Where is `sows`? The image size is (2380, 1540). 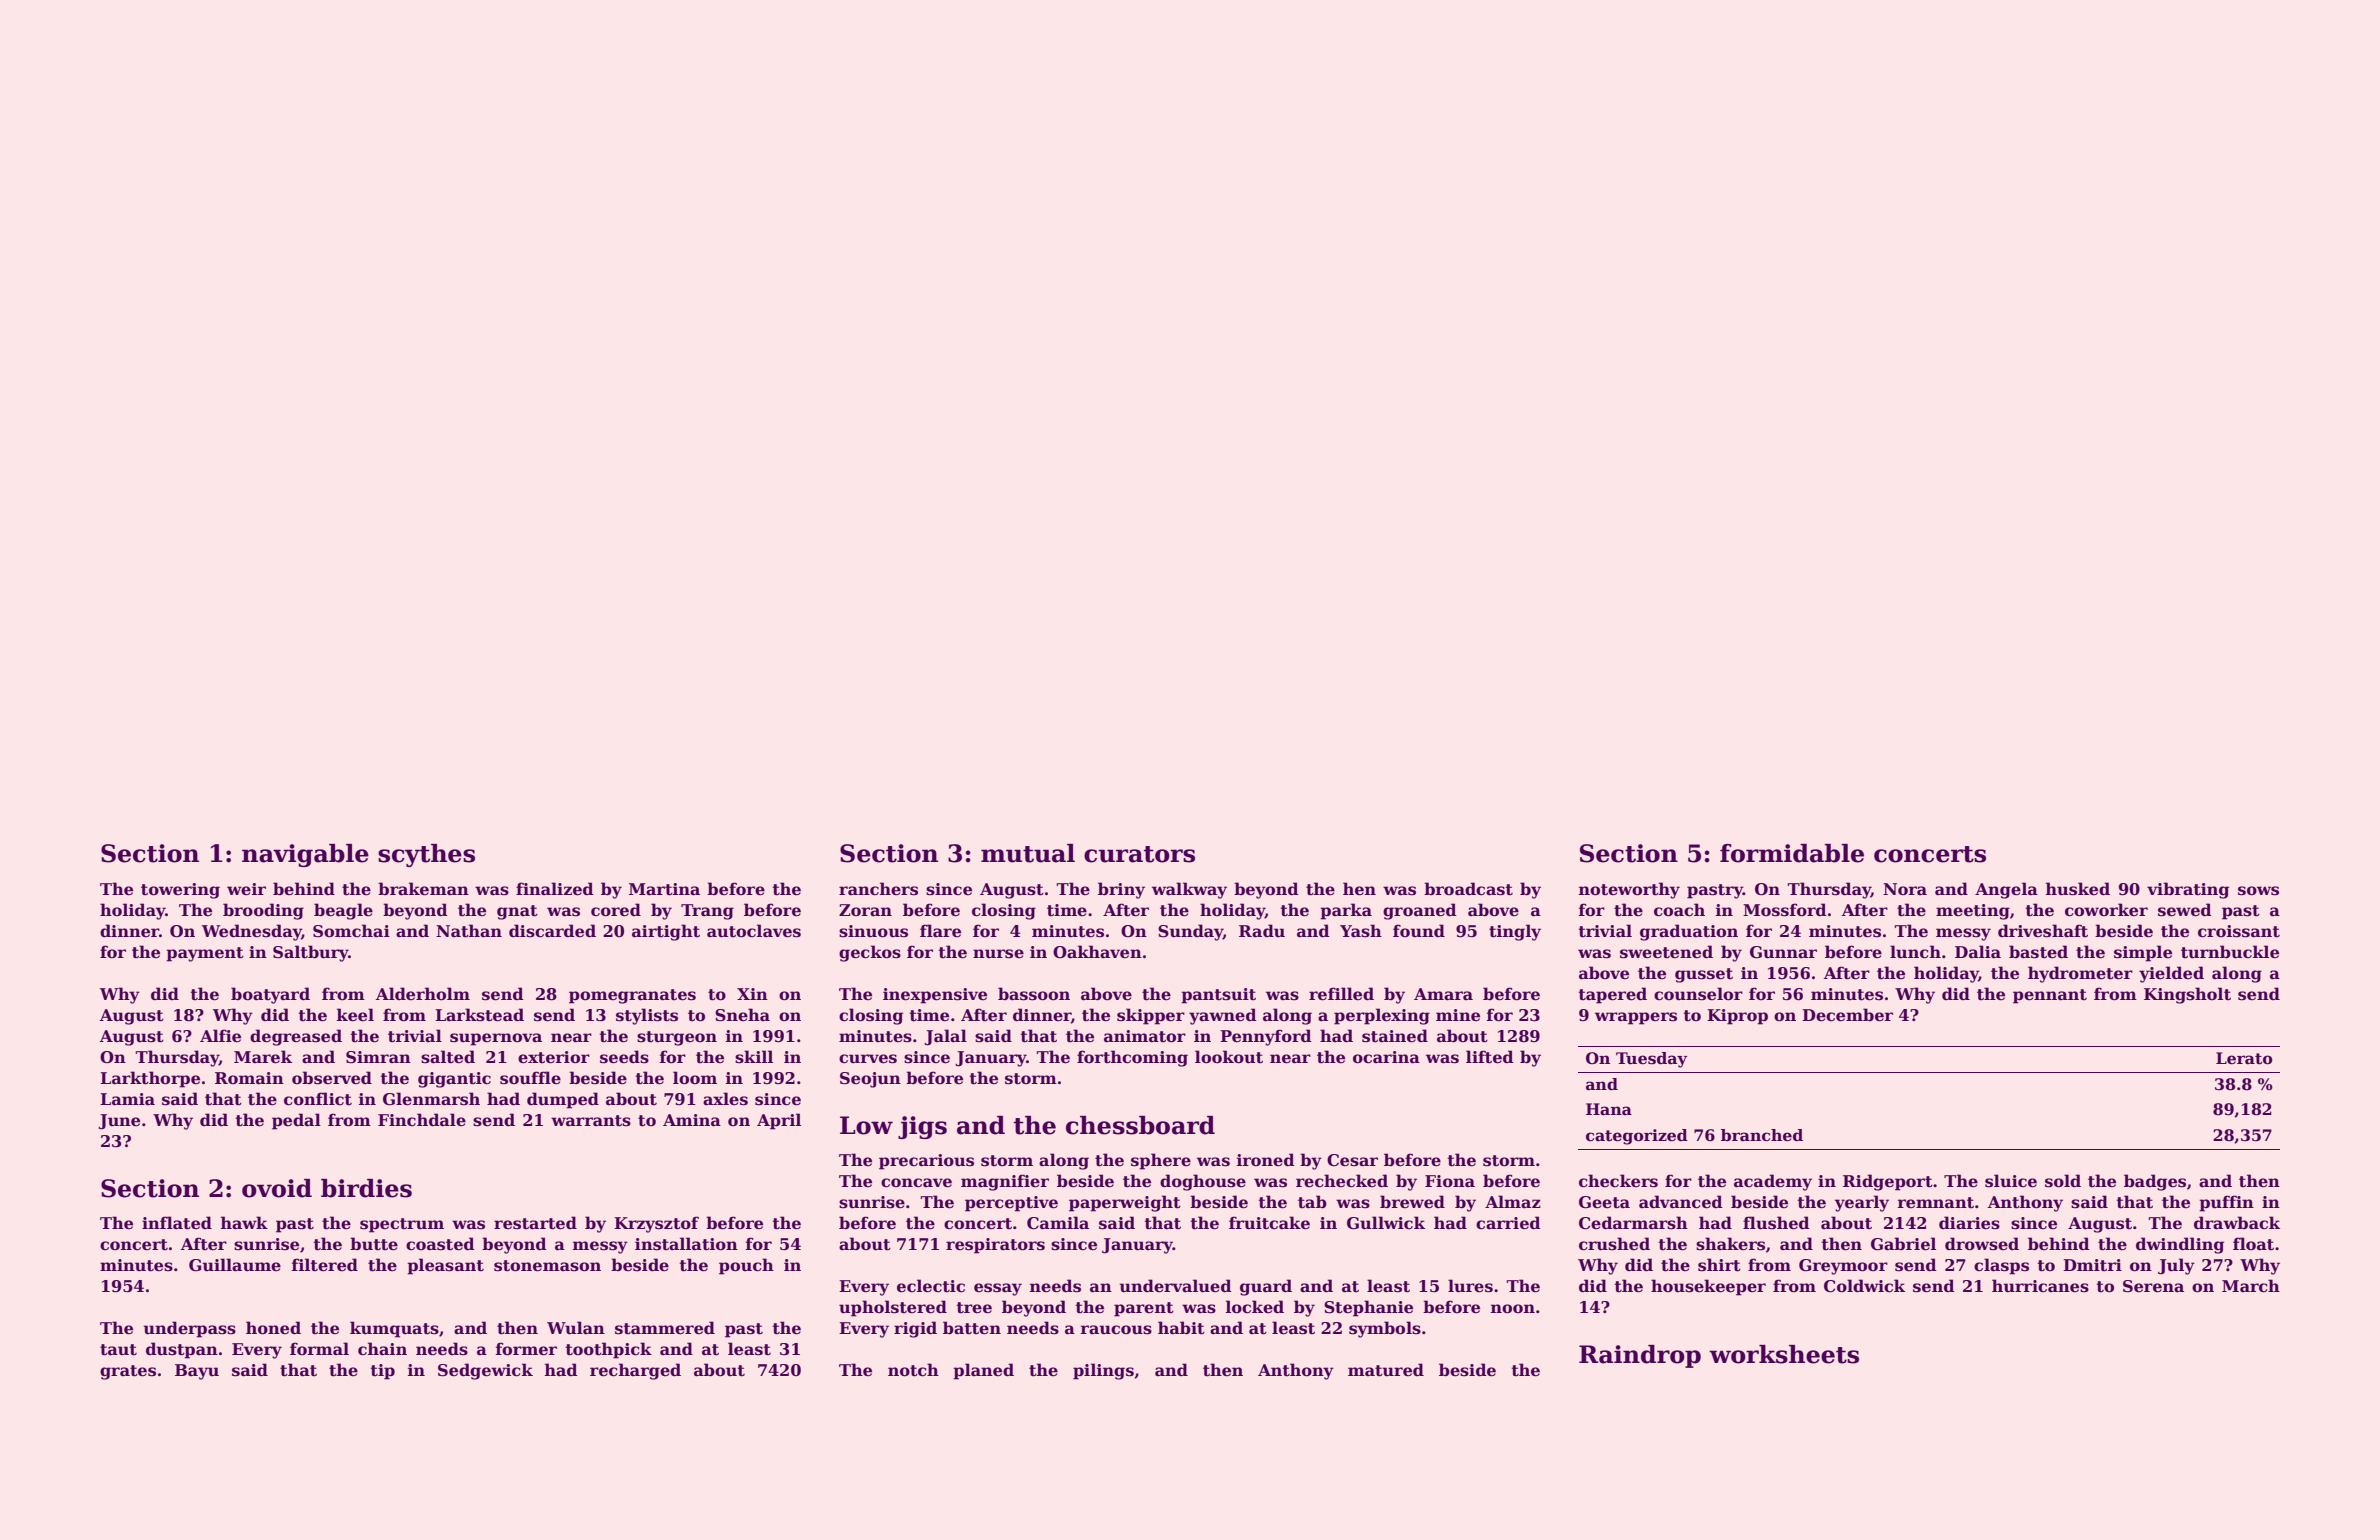
sows is located at coordinates (2258, 891).
